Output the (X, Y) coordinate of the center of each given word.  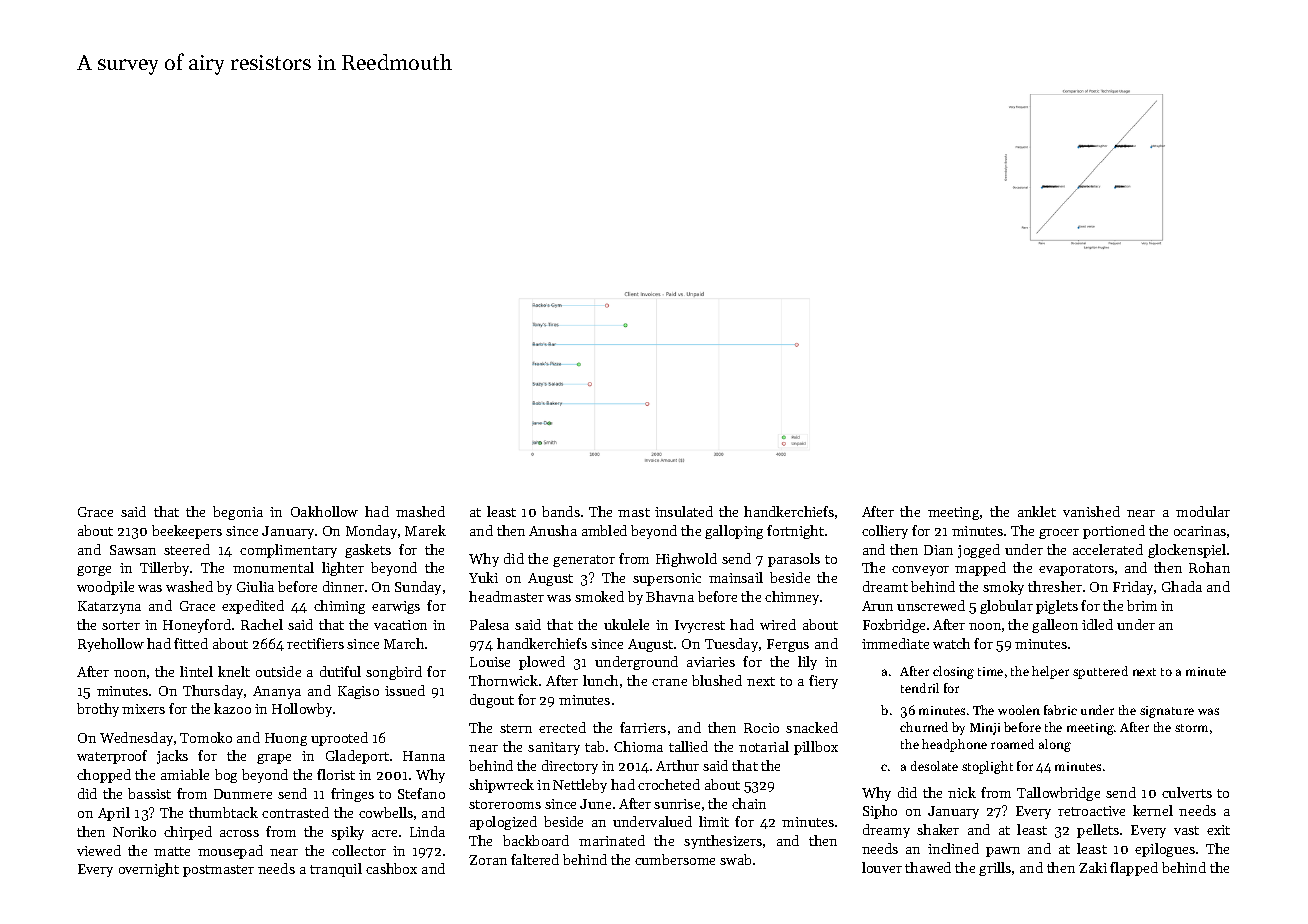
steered (187, 549)
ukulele (626, 624)
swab (735, 859)
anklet (1037, 511)
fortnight (795, 532)
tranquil (336, 870)
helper (1050, 672)
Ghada (1182, 586)
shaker (938, 829)
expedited (253, 607)
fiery (823, 682)
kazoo (232, 708)
